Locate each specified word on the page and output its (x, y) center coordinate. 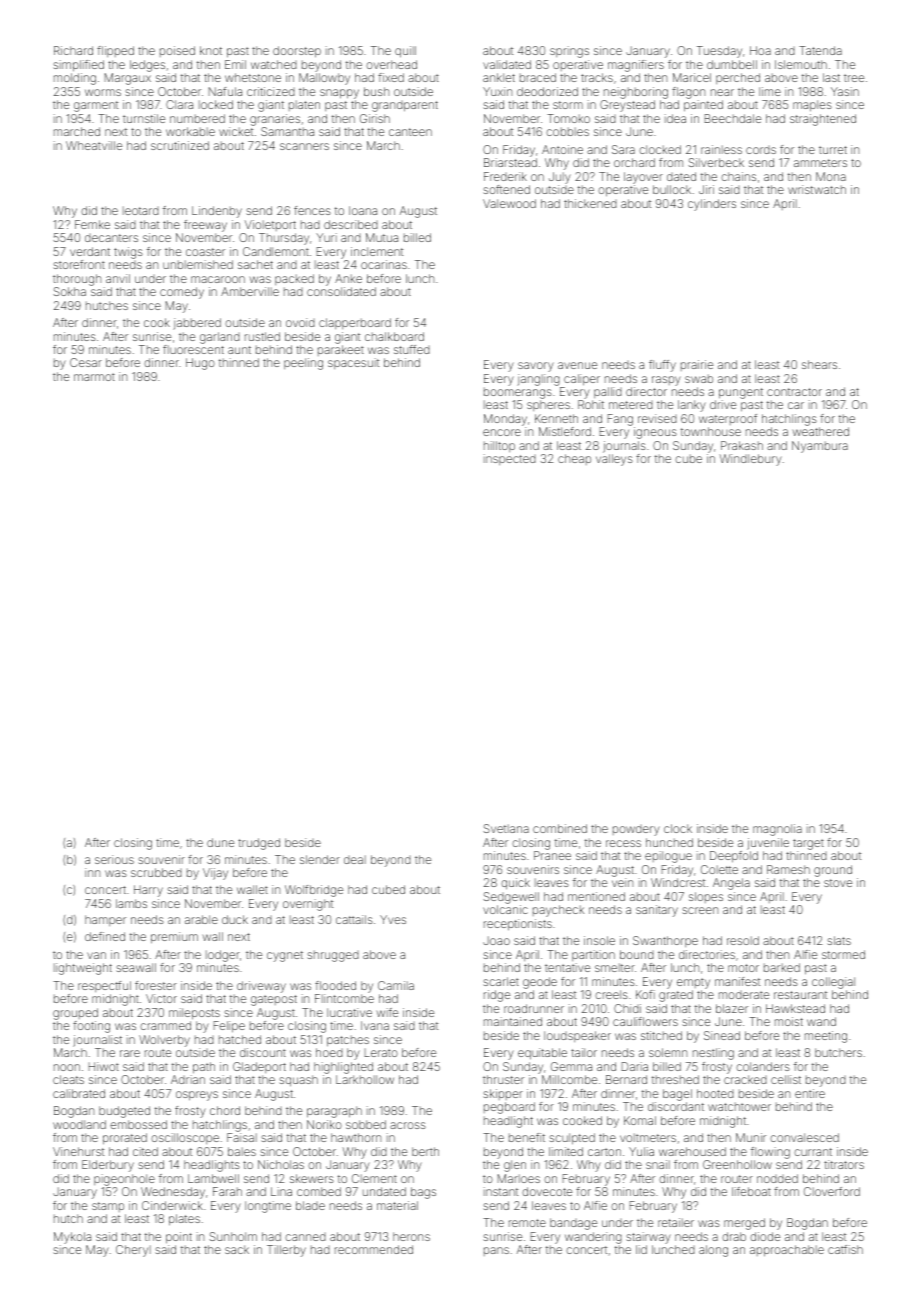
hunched (669, 842)
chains (738, 176)
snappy (339, 94)
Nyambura (820, 447)
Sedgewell (511, 898)
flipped (115, 51)
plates (184, 1220)
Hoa (760, 50)
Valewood (509, 203)
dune (220, 842)
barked (782, 967)
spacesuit (353, 363)
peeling (303, 364)
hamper (105, 920)
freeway (205, 226)
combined (560, 828)
